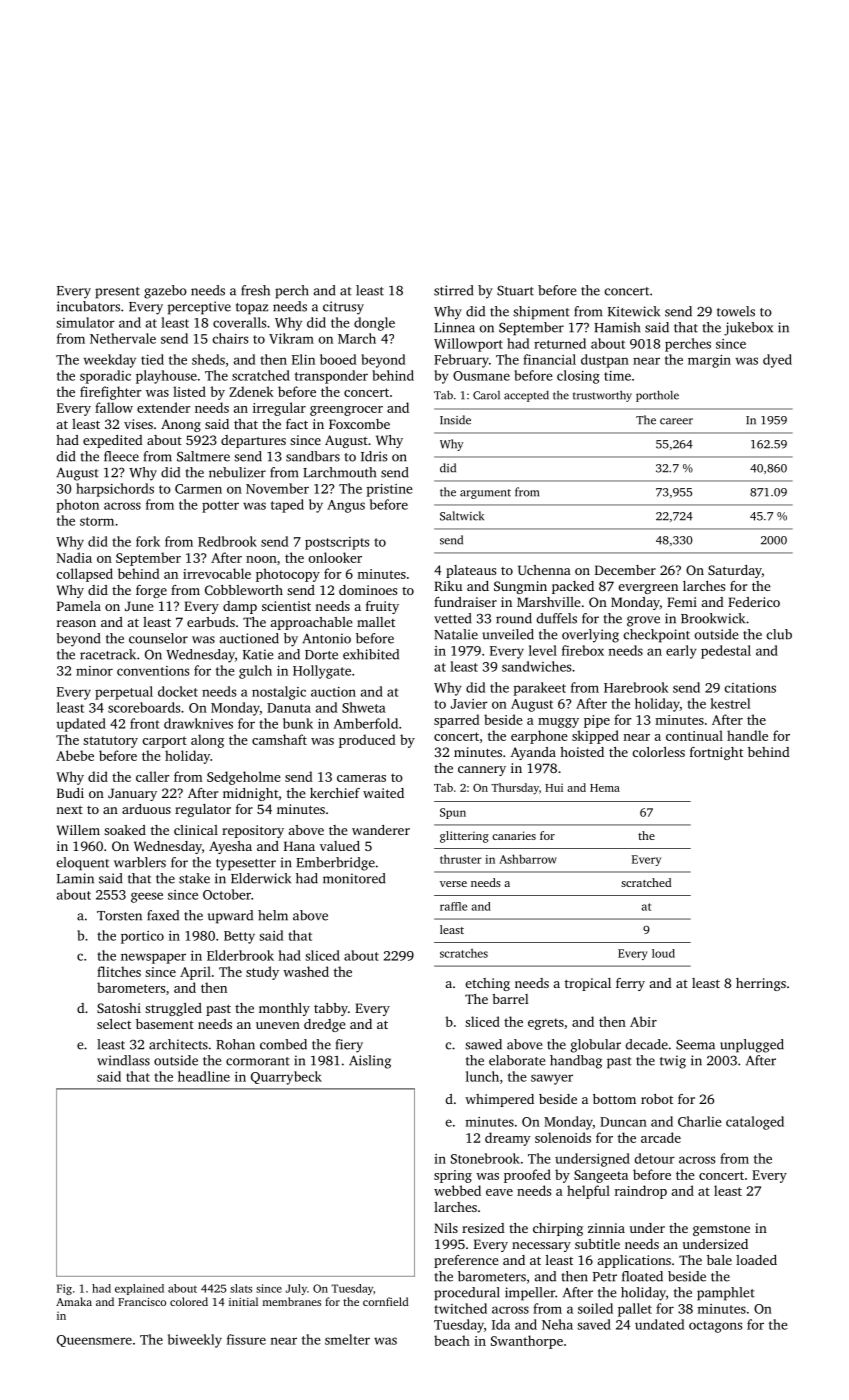 This screenshot has height=1400, width=849. Describe the element at coordinates (139, 606) in the screenshot. I see `June` at that location.
